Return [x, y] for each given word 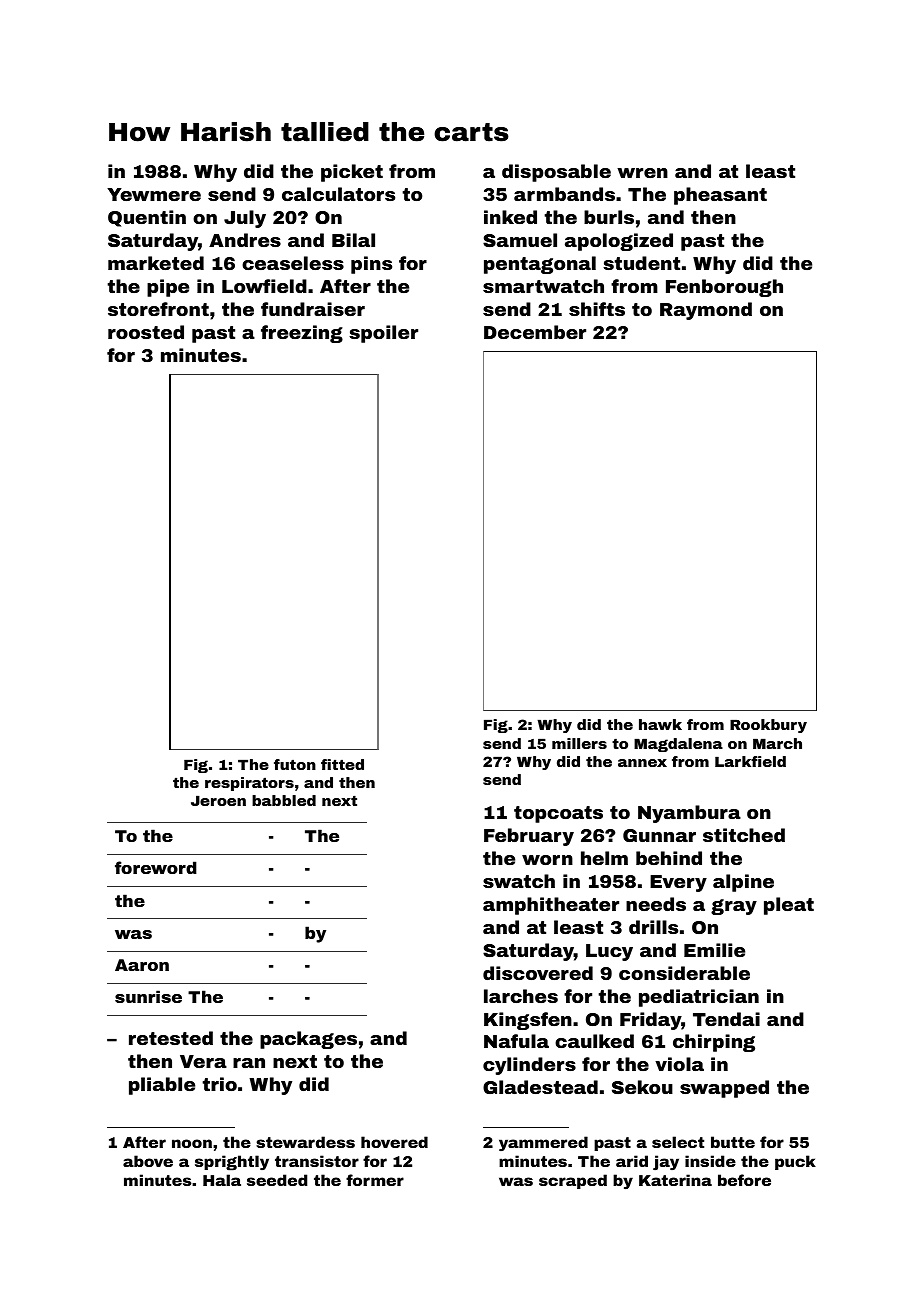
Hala [222, 1180]
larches [521, 996]
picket [352, 173]
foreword [156, 867]
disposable [556, 173]
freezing [302, 334]
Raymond [706, 311]
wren [642, 173]
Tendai [726, 1019]
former [375, 1180]
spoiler [383, 334]
